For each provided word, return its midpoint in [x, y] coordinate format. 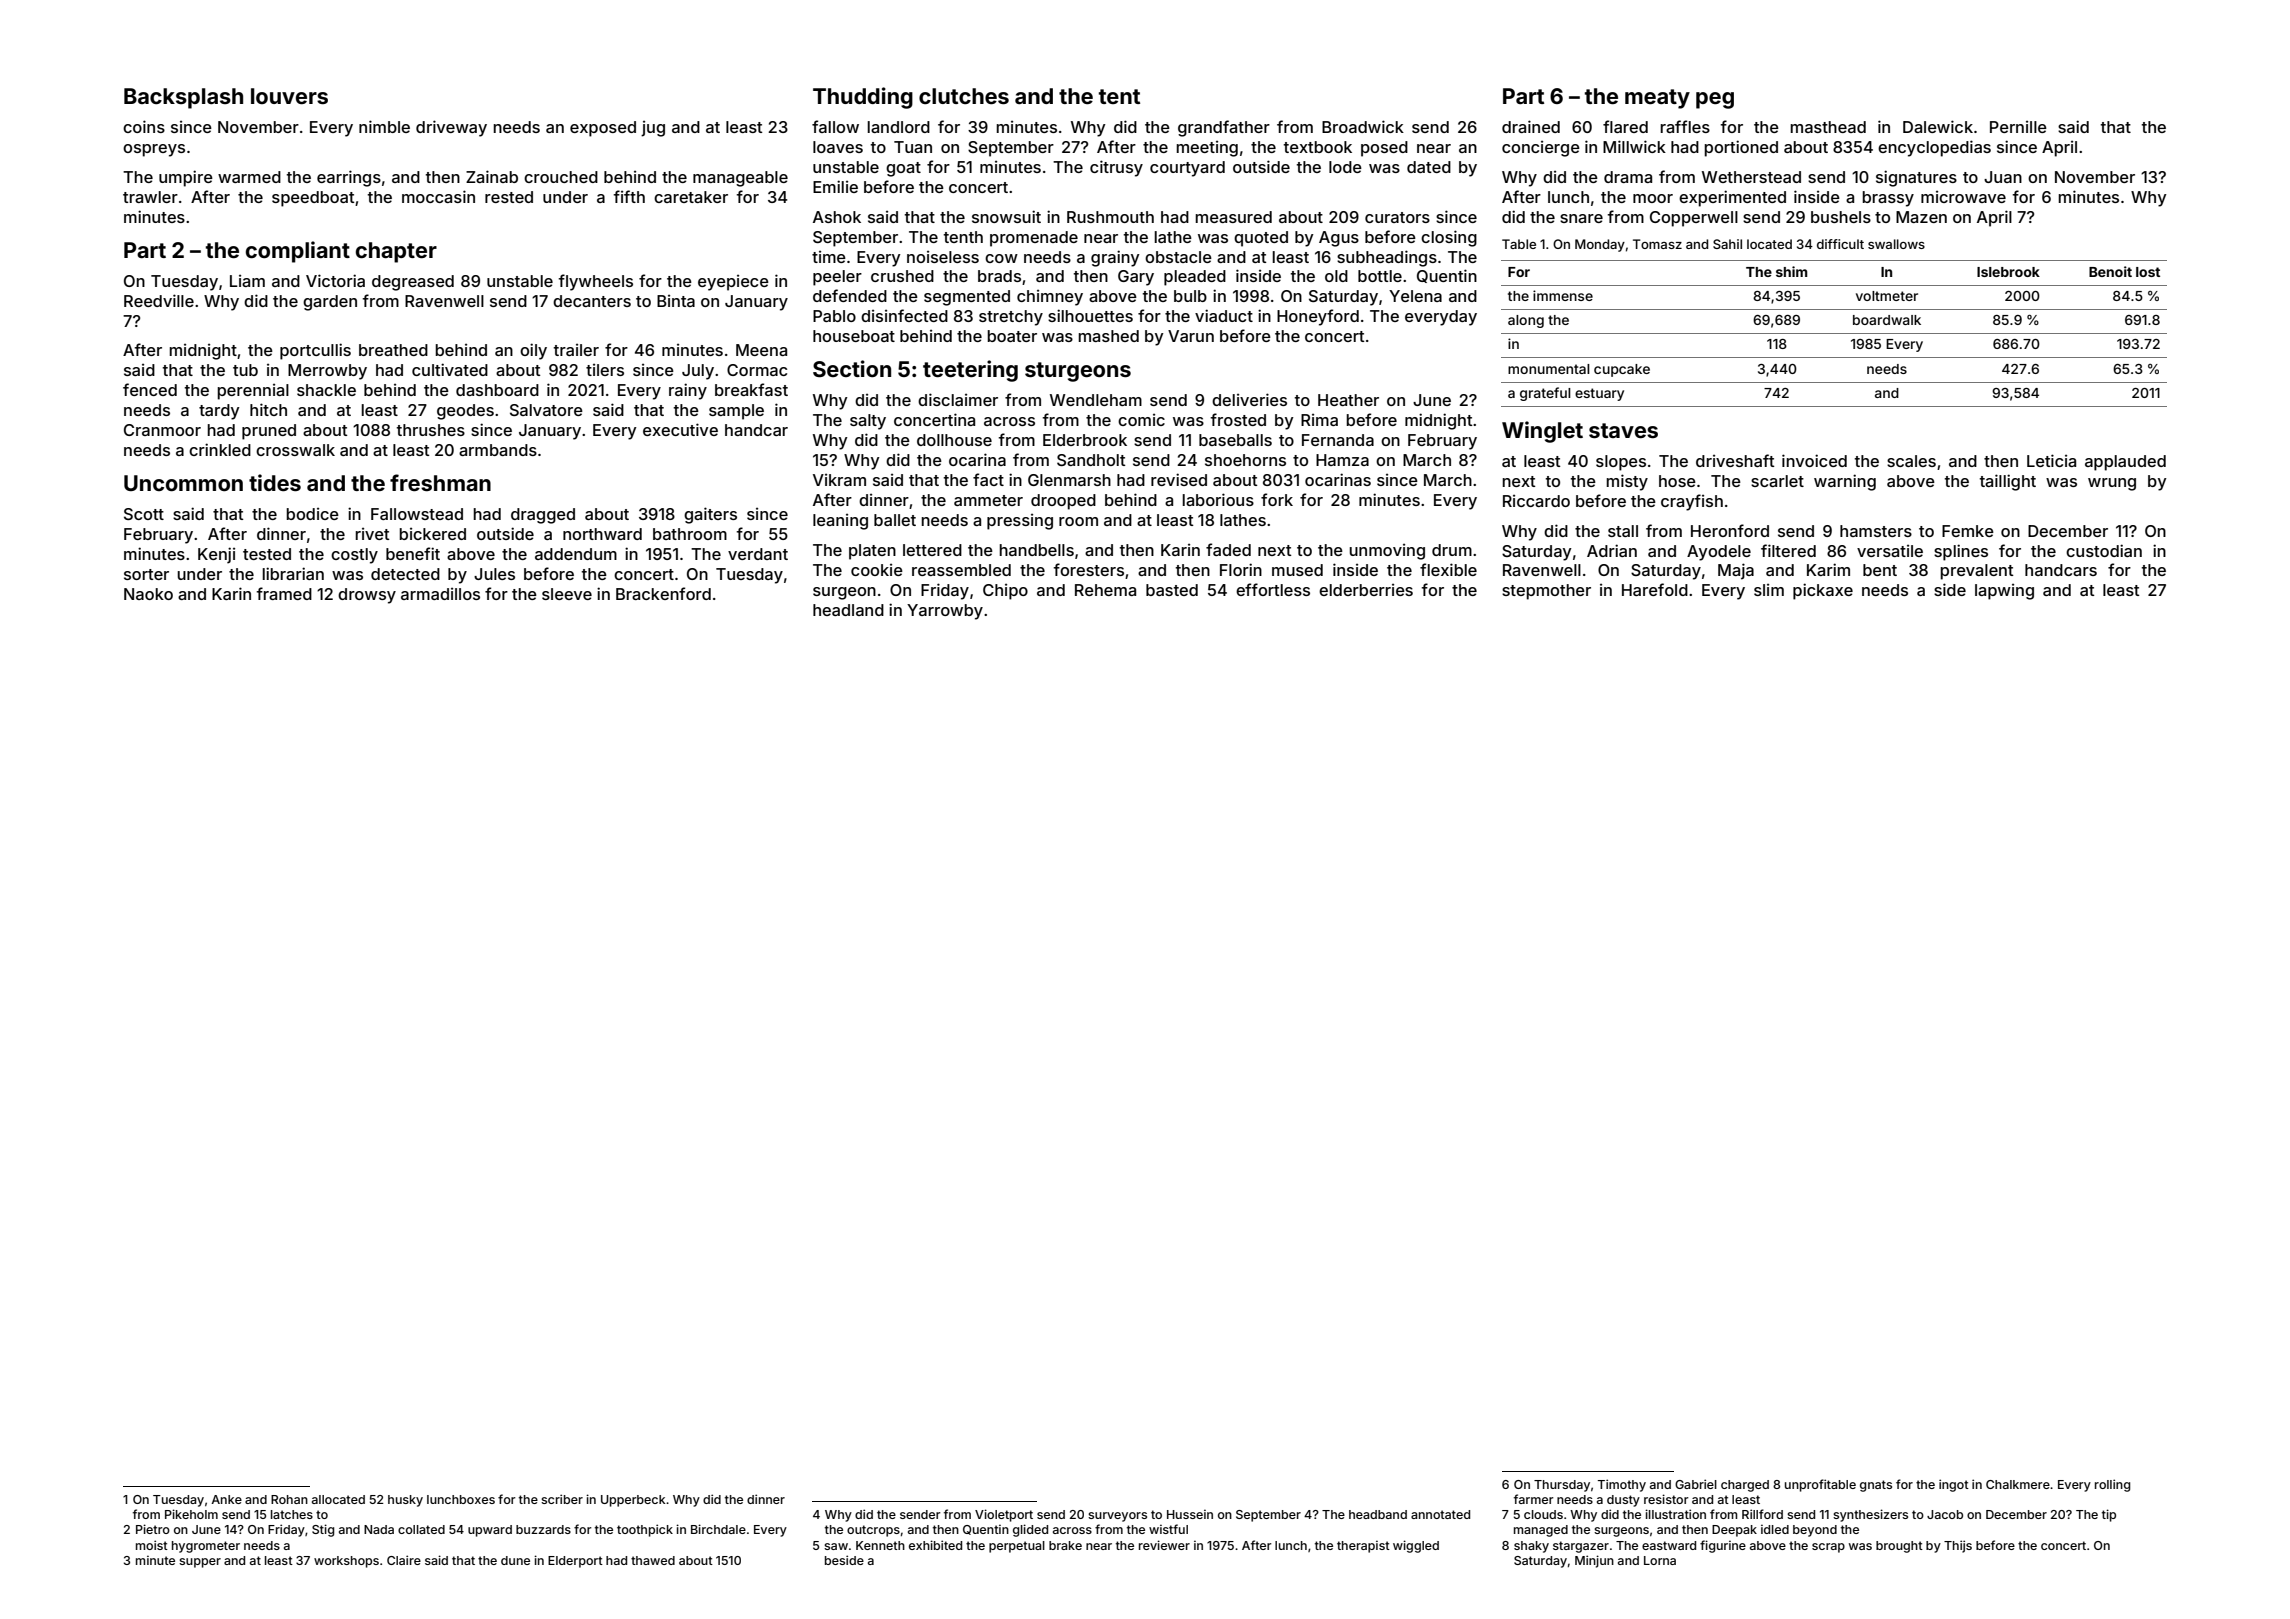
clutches [964, 96]
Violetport [1004, 1515]
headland [848, 610]
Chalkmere [2018, 1484]
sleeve [567, 594]
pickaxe [1823, 591]
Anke [226, 1499]
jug [653, 129]
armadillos [440, 594]
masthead [1828, 127]
